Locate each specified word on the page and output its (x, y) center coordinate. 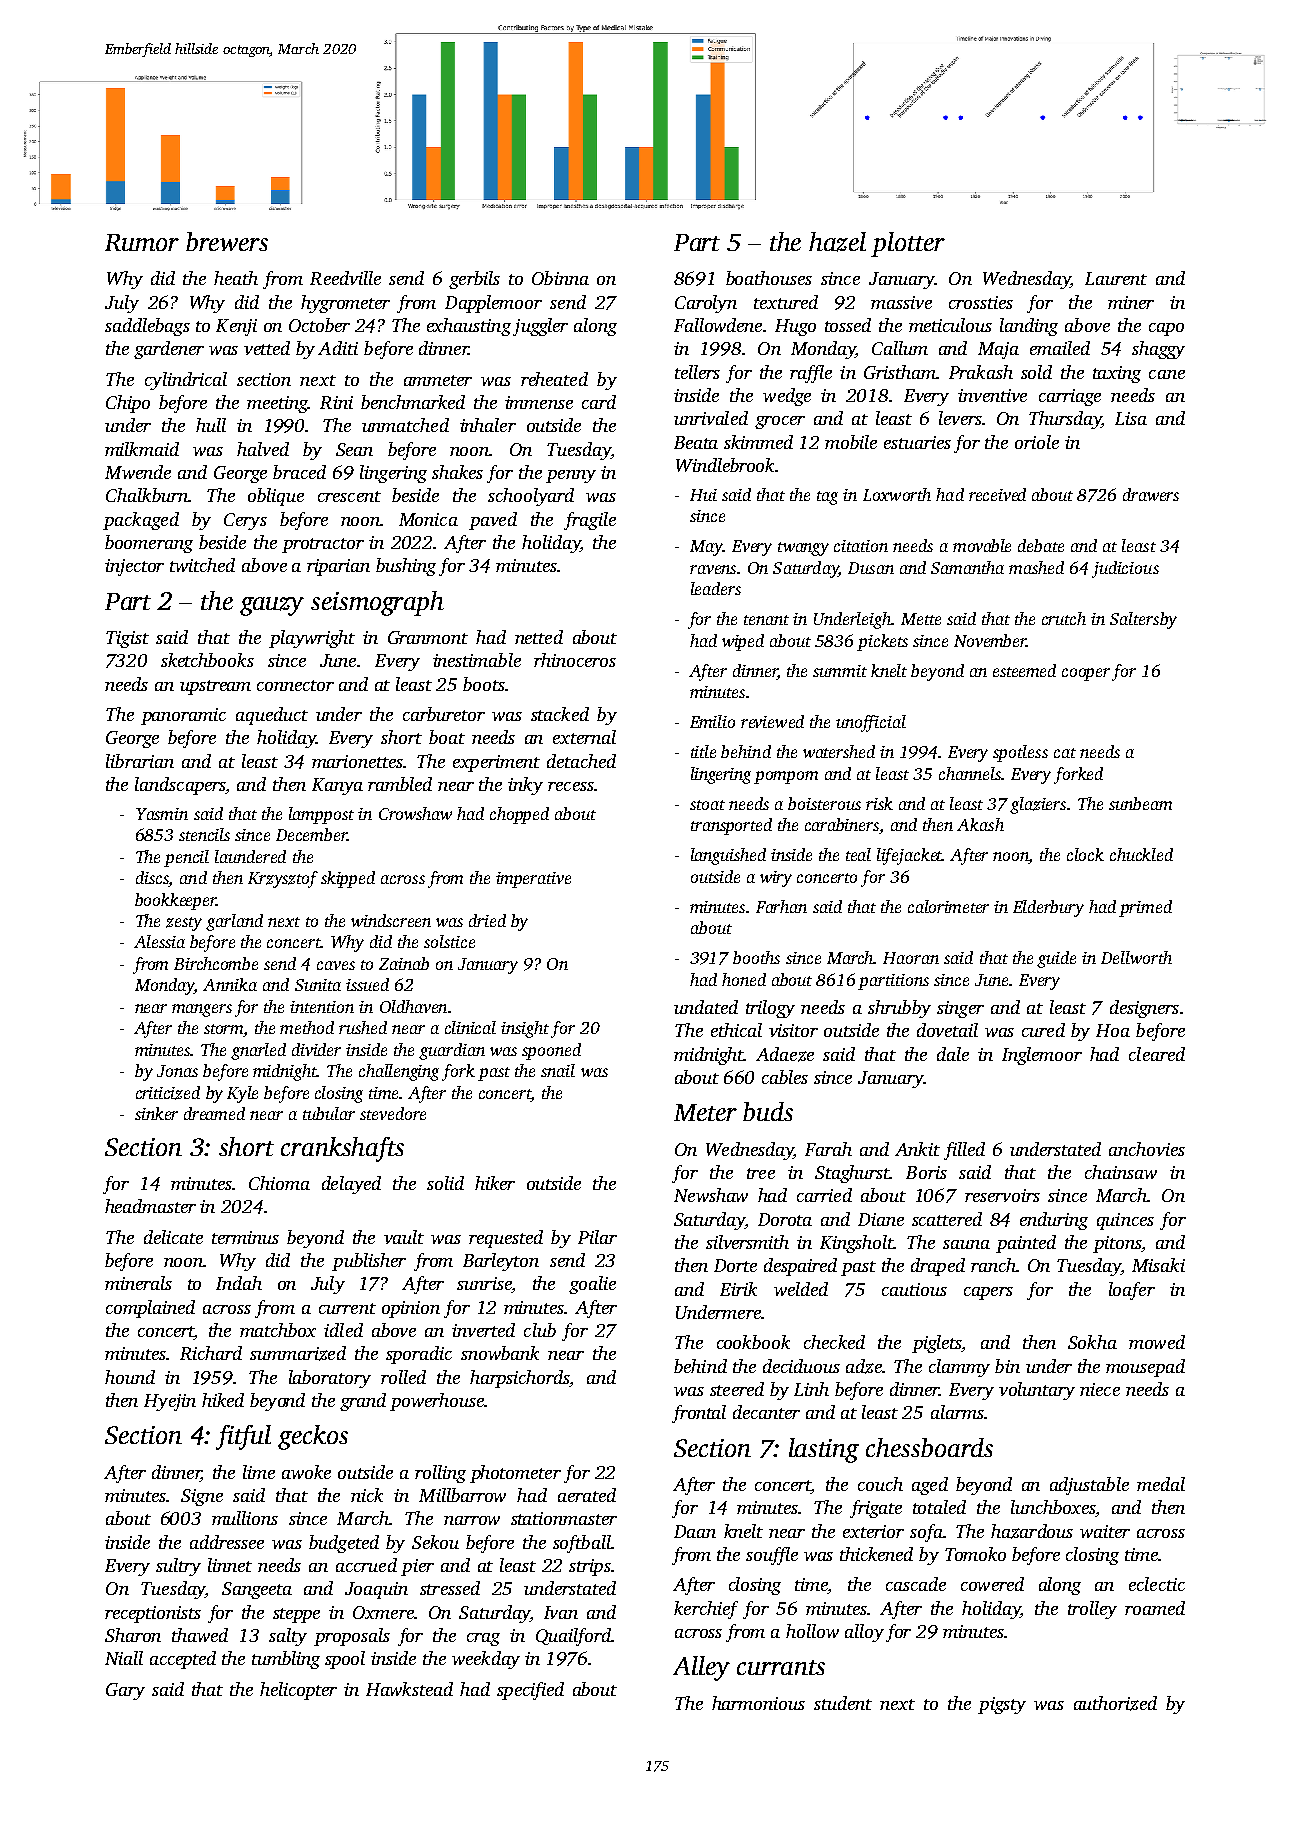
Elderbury (1048, 908)
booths (756, 957)
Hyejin (170, 1402)
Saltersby (1143, 620)
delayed (351, 1185)
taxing (1117, 374)
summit (840, 671)
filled (964, 1151)
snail (558, 1070)
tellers (697, 372)
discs (152, 879)
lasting (824, 1450)
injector (134, 567)
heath (236, 278)
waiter (1105, 1531)
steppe (296, 1615)
